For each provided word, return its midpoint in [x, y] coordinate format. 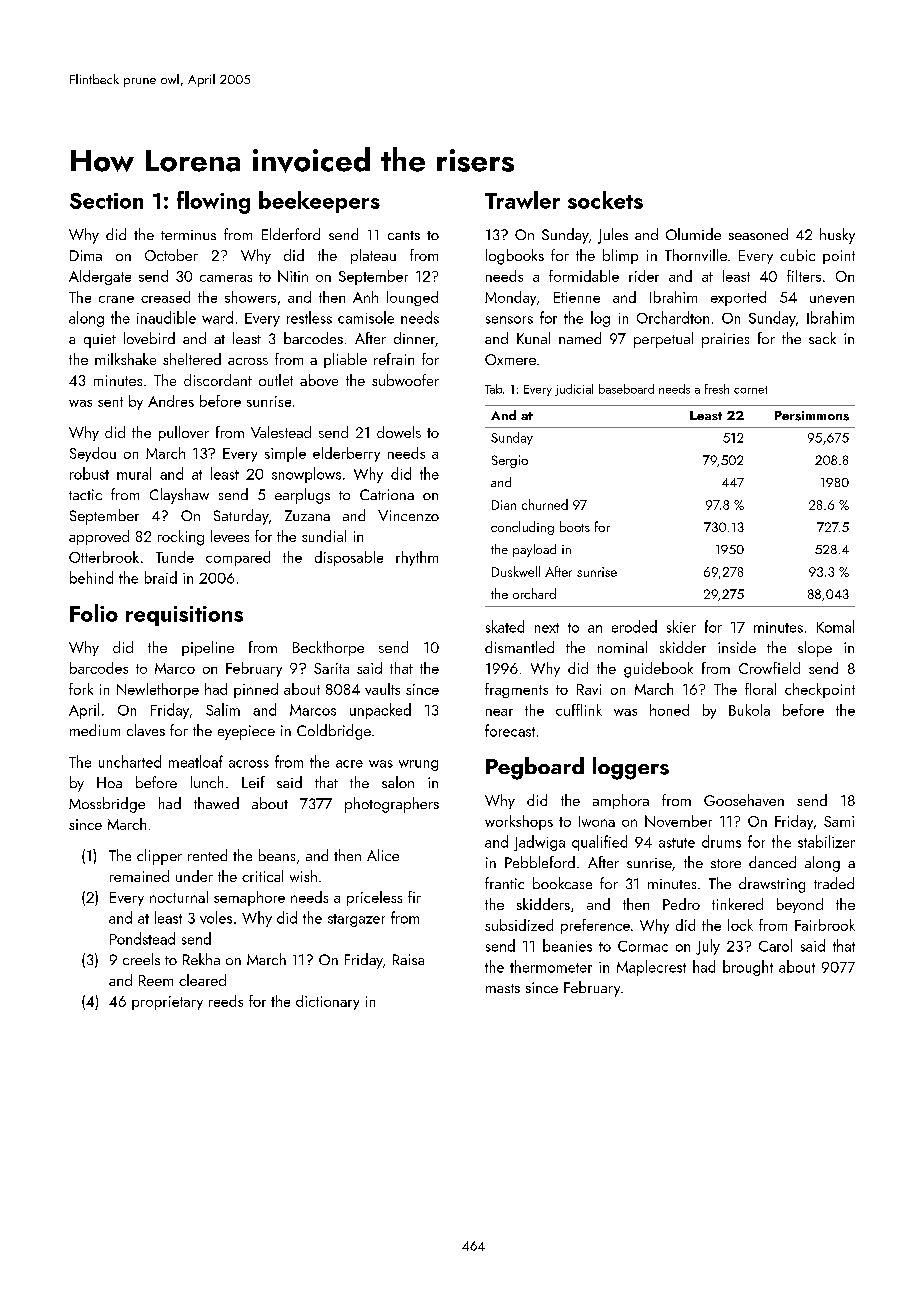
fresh [717, 389]
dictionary [327, 1002]
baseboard [626, 389]
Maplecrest [651, 968]
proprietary [167, 1003]
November [678, 821]
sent [110, 402]
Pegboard [535, 768]
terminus [188, 235]
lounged [412, 298]
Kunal [533, 338]
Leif [253, 782]
